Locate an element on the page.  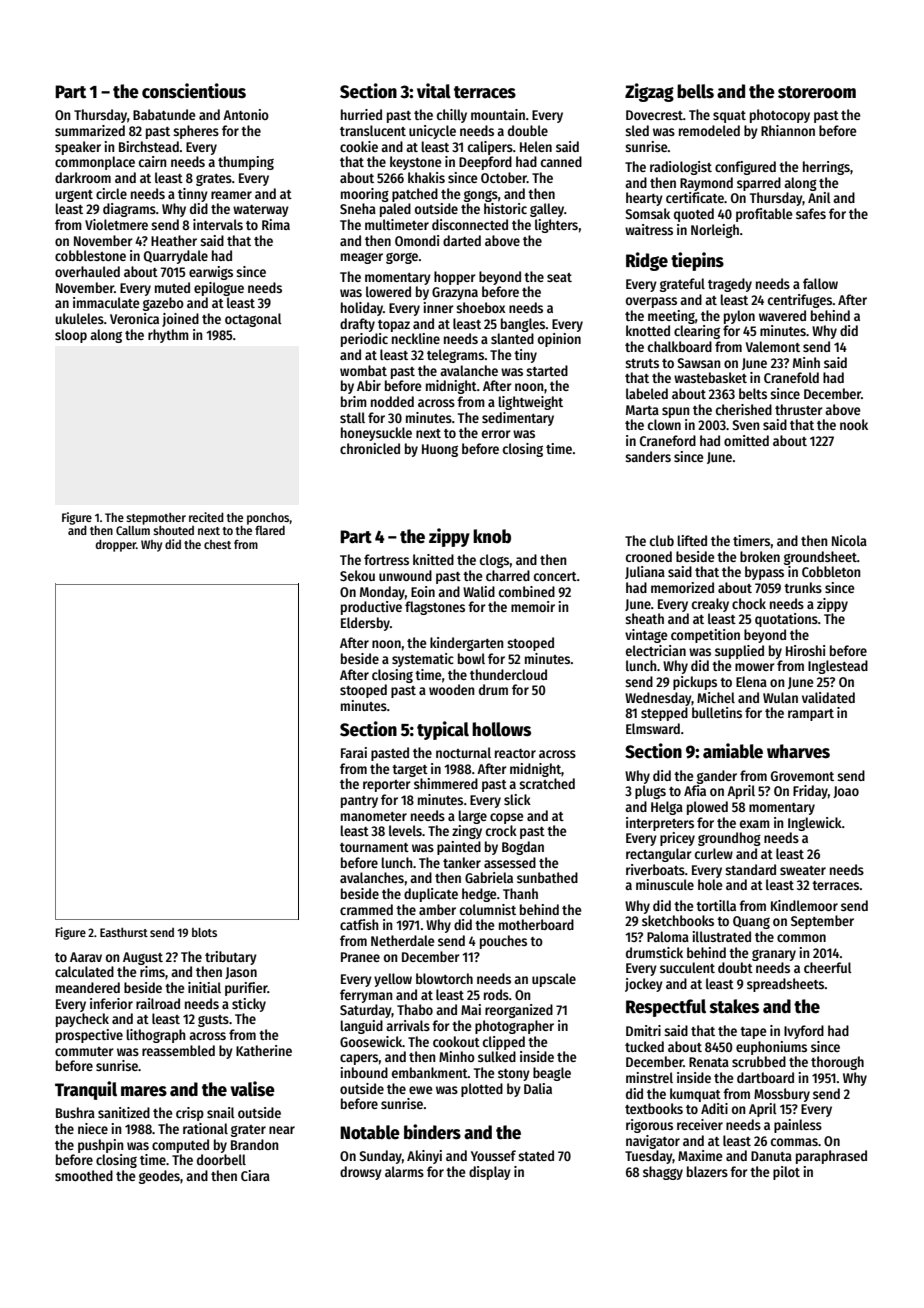
drafty is located at coordinates (357, 325).
